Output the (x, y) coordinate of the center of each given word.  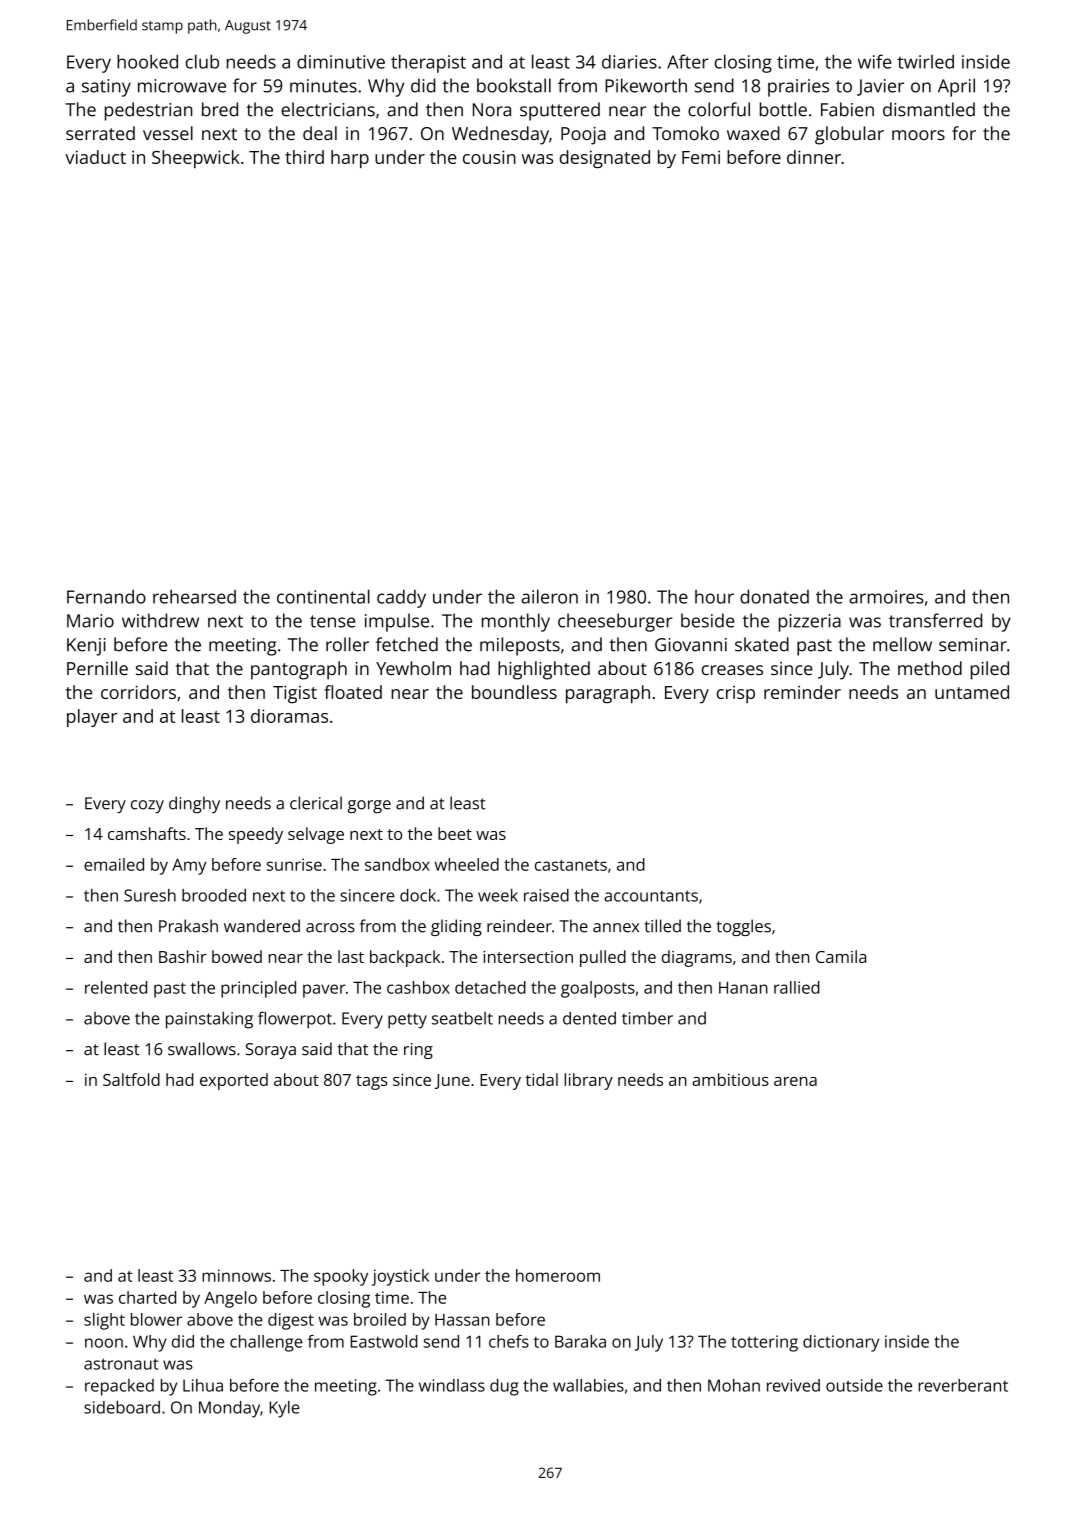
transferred (935, 620)
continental (323, 596)
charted (147, 1297)
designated (605, 159)
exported (234, 1081)
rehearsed (194, 596)
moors (918, 135)
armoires (886, 597)
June (452, 1081)
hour (714, 597)
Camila (841, 956)
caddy (401, 598)
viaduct (95, 157)
